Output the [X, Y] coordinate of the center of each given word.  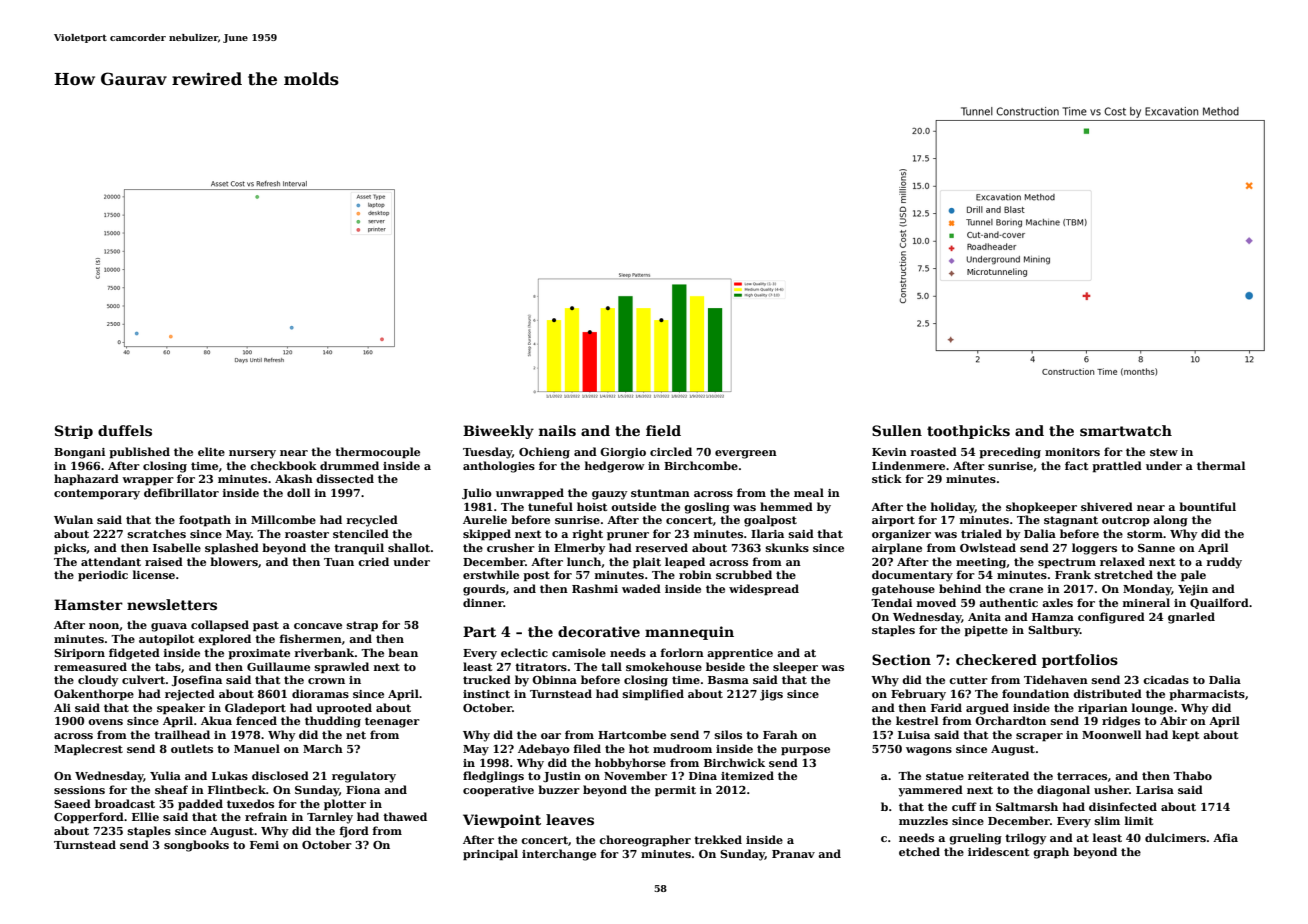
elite [211, 451]
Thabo [1192, 775]
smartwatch [1126, 430]
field [663, 430]
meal [809, 492]
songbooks [196, 846]
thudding [333, 722]
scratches [157, 533]
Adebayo [544, 750]
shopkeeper [1041, 508]
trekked [718, 839]
